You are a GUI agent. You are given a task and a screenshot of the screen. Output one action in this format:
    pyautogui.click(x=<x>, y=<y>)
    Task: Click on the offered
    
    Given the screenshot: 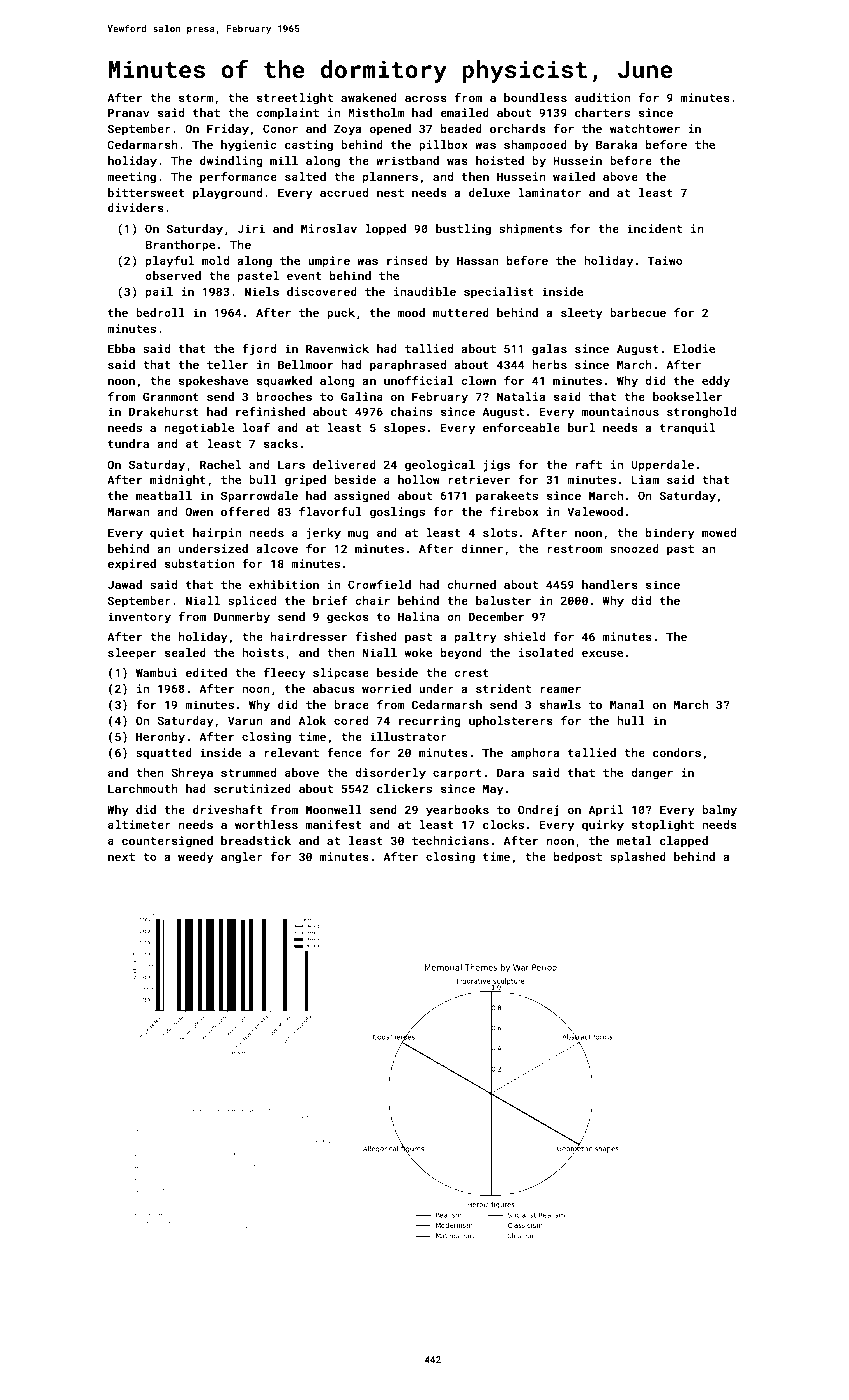 What is the action you would take?
    pyautogui.click(x=245, y=511)
